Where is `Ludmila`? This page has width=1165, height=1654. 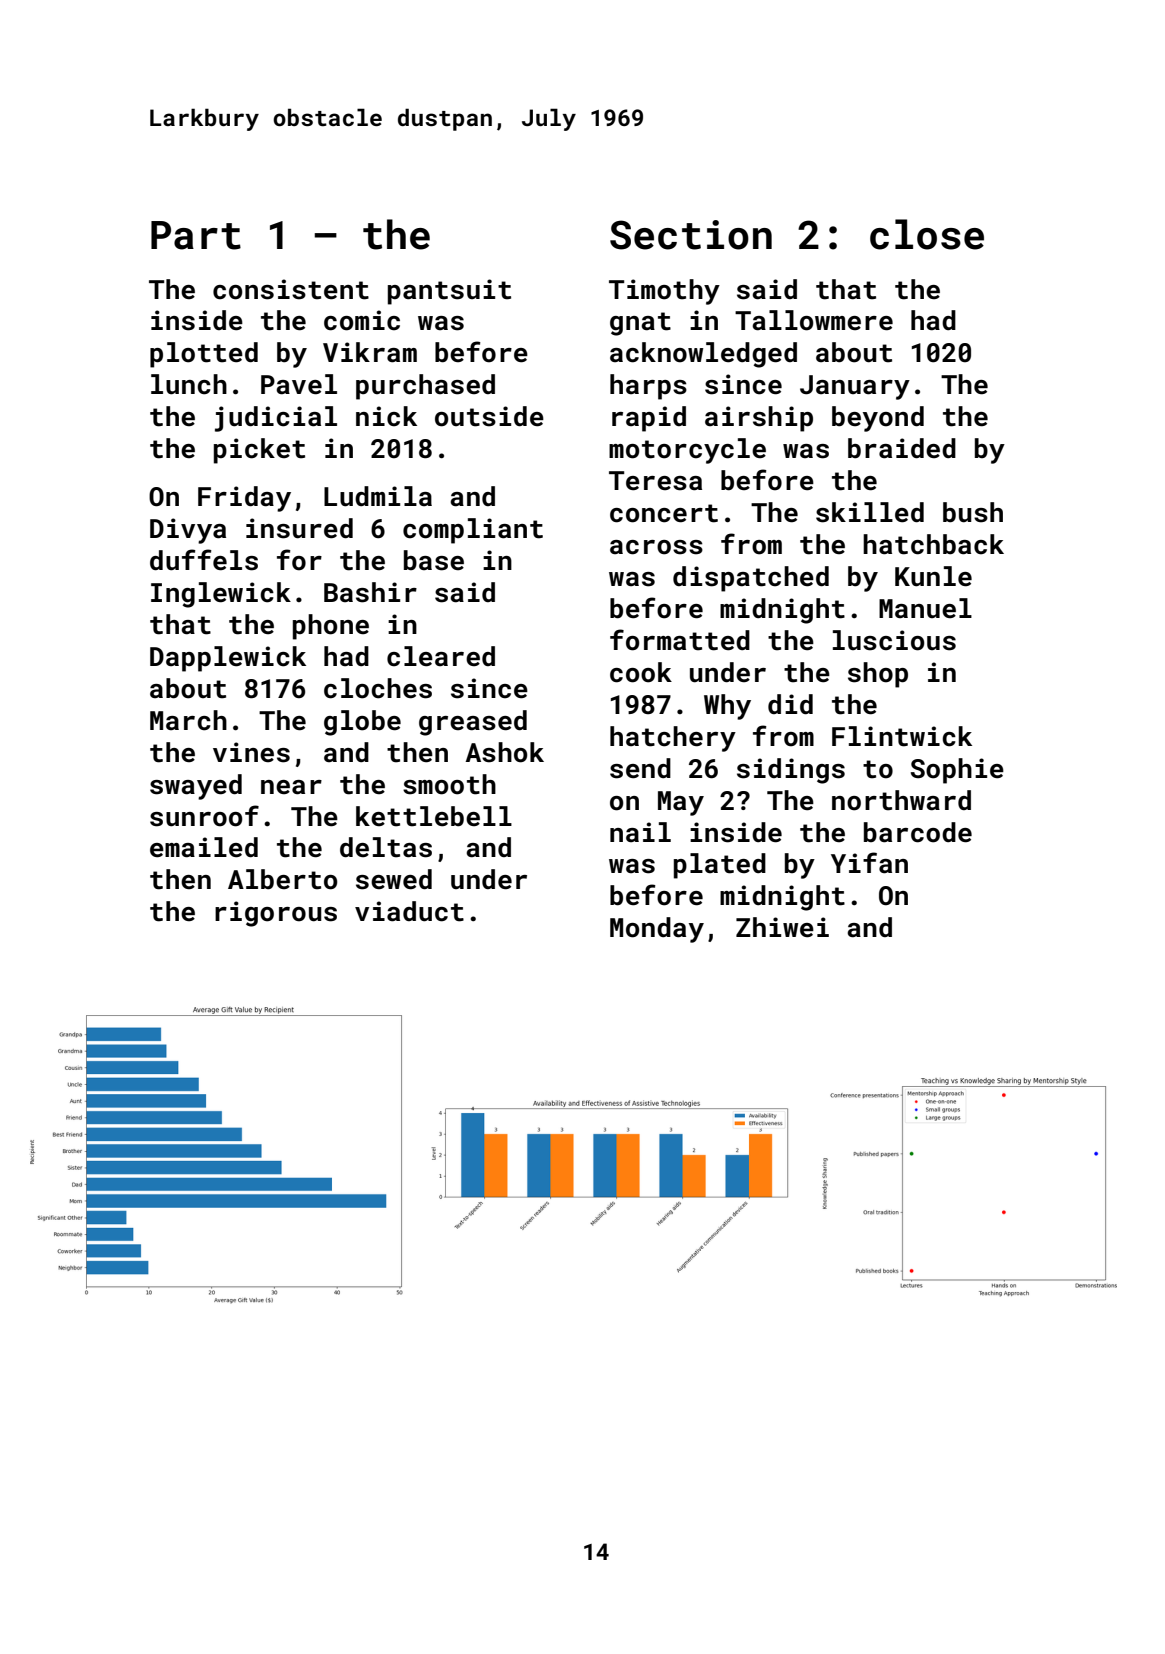
Ludmila is located at coordinates (378, 496).
